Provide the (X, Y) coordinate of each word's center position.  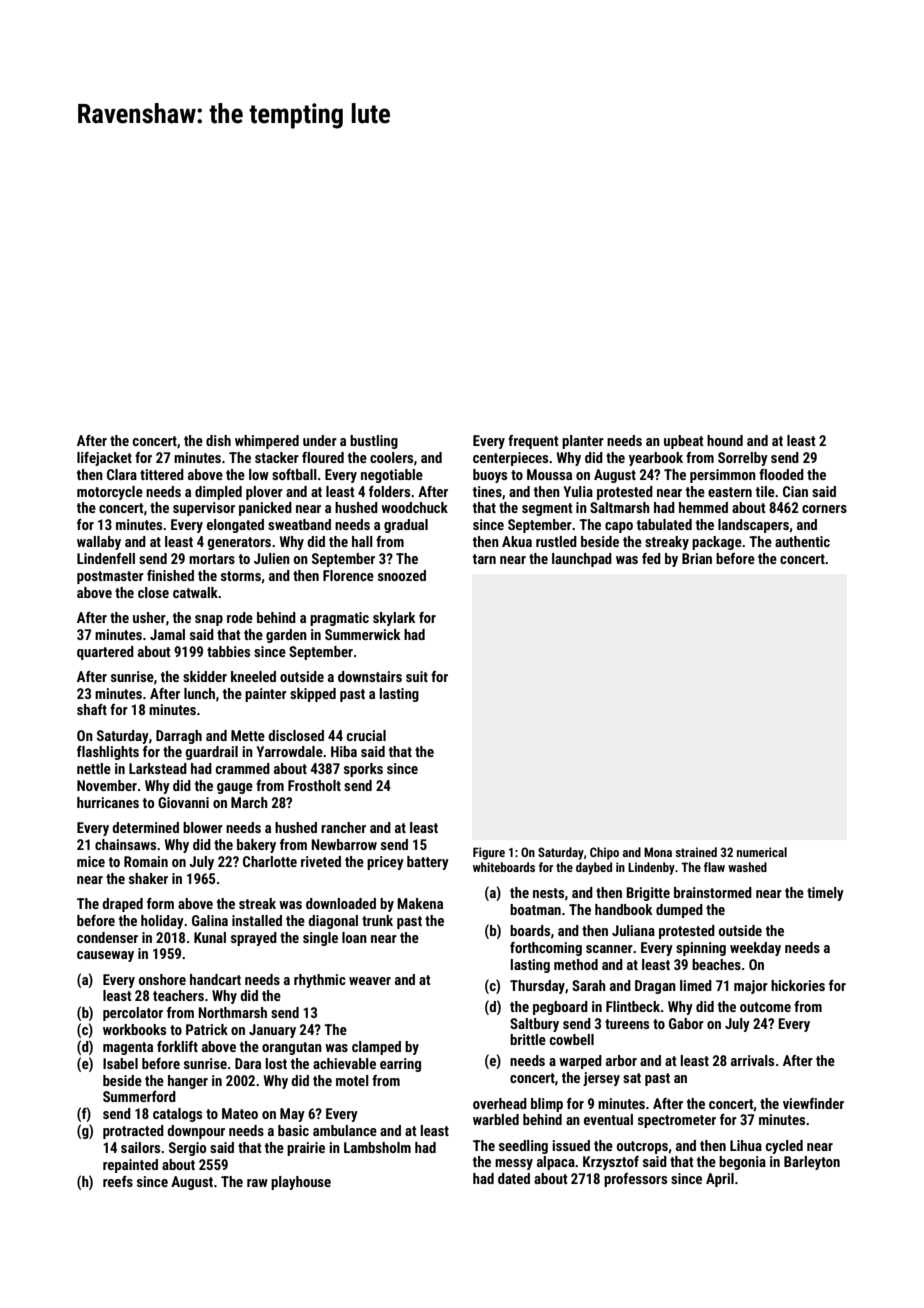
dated (514, 1178)
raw (257, 1183)
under (320, 440)
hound (725, 440)
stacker (277, 457)
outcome (765, 1007)
